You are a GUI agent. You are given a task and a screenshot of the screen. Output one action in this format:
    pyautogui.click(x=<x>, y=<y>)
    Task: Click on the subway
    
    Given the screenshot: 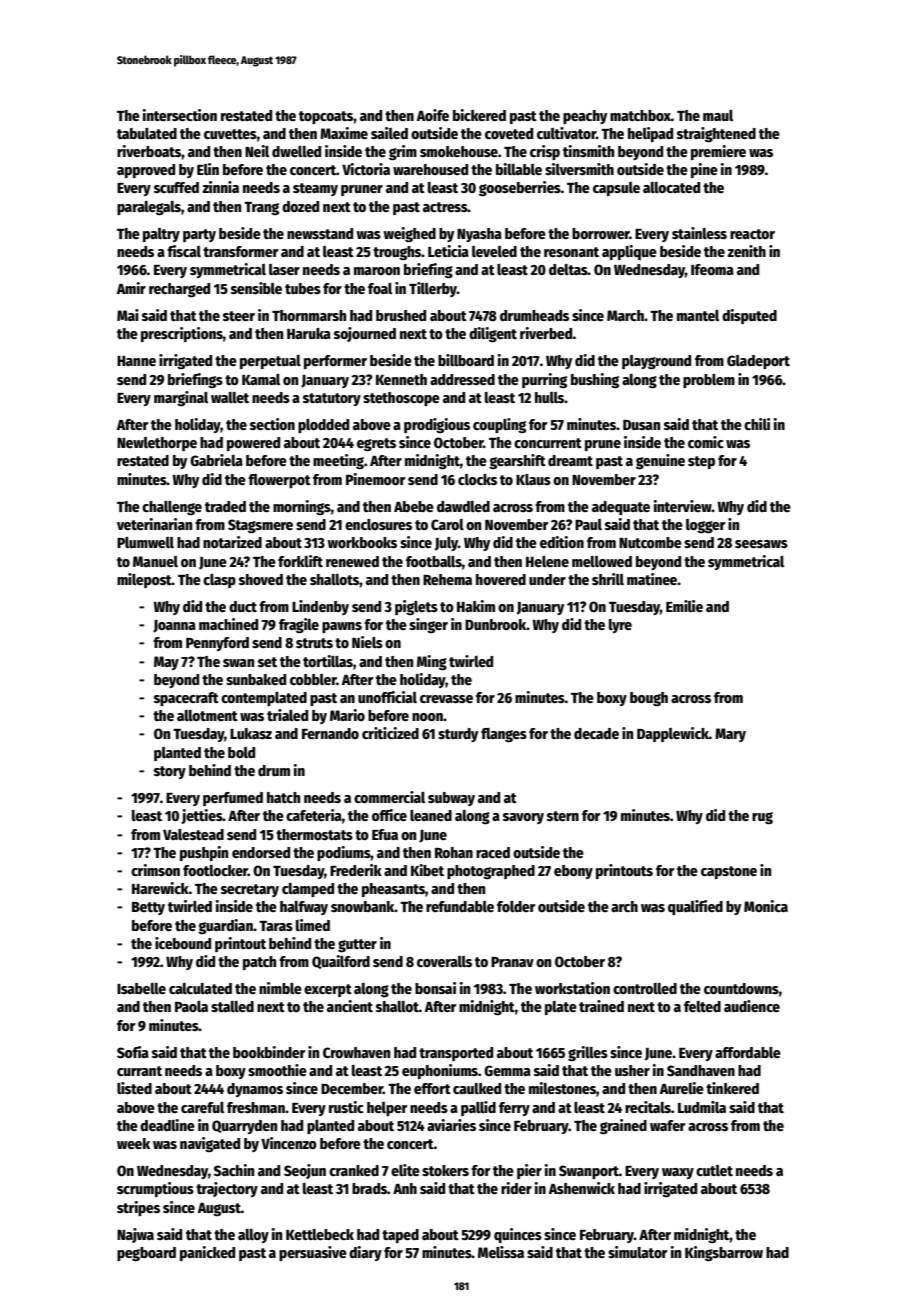 What is the action you would take?
    pyautogui.click(x=451, y=799)
